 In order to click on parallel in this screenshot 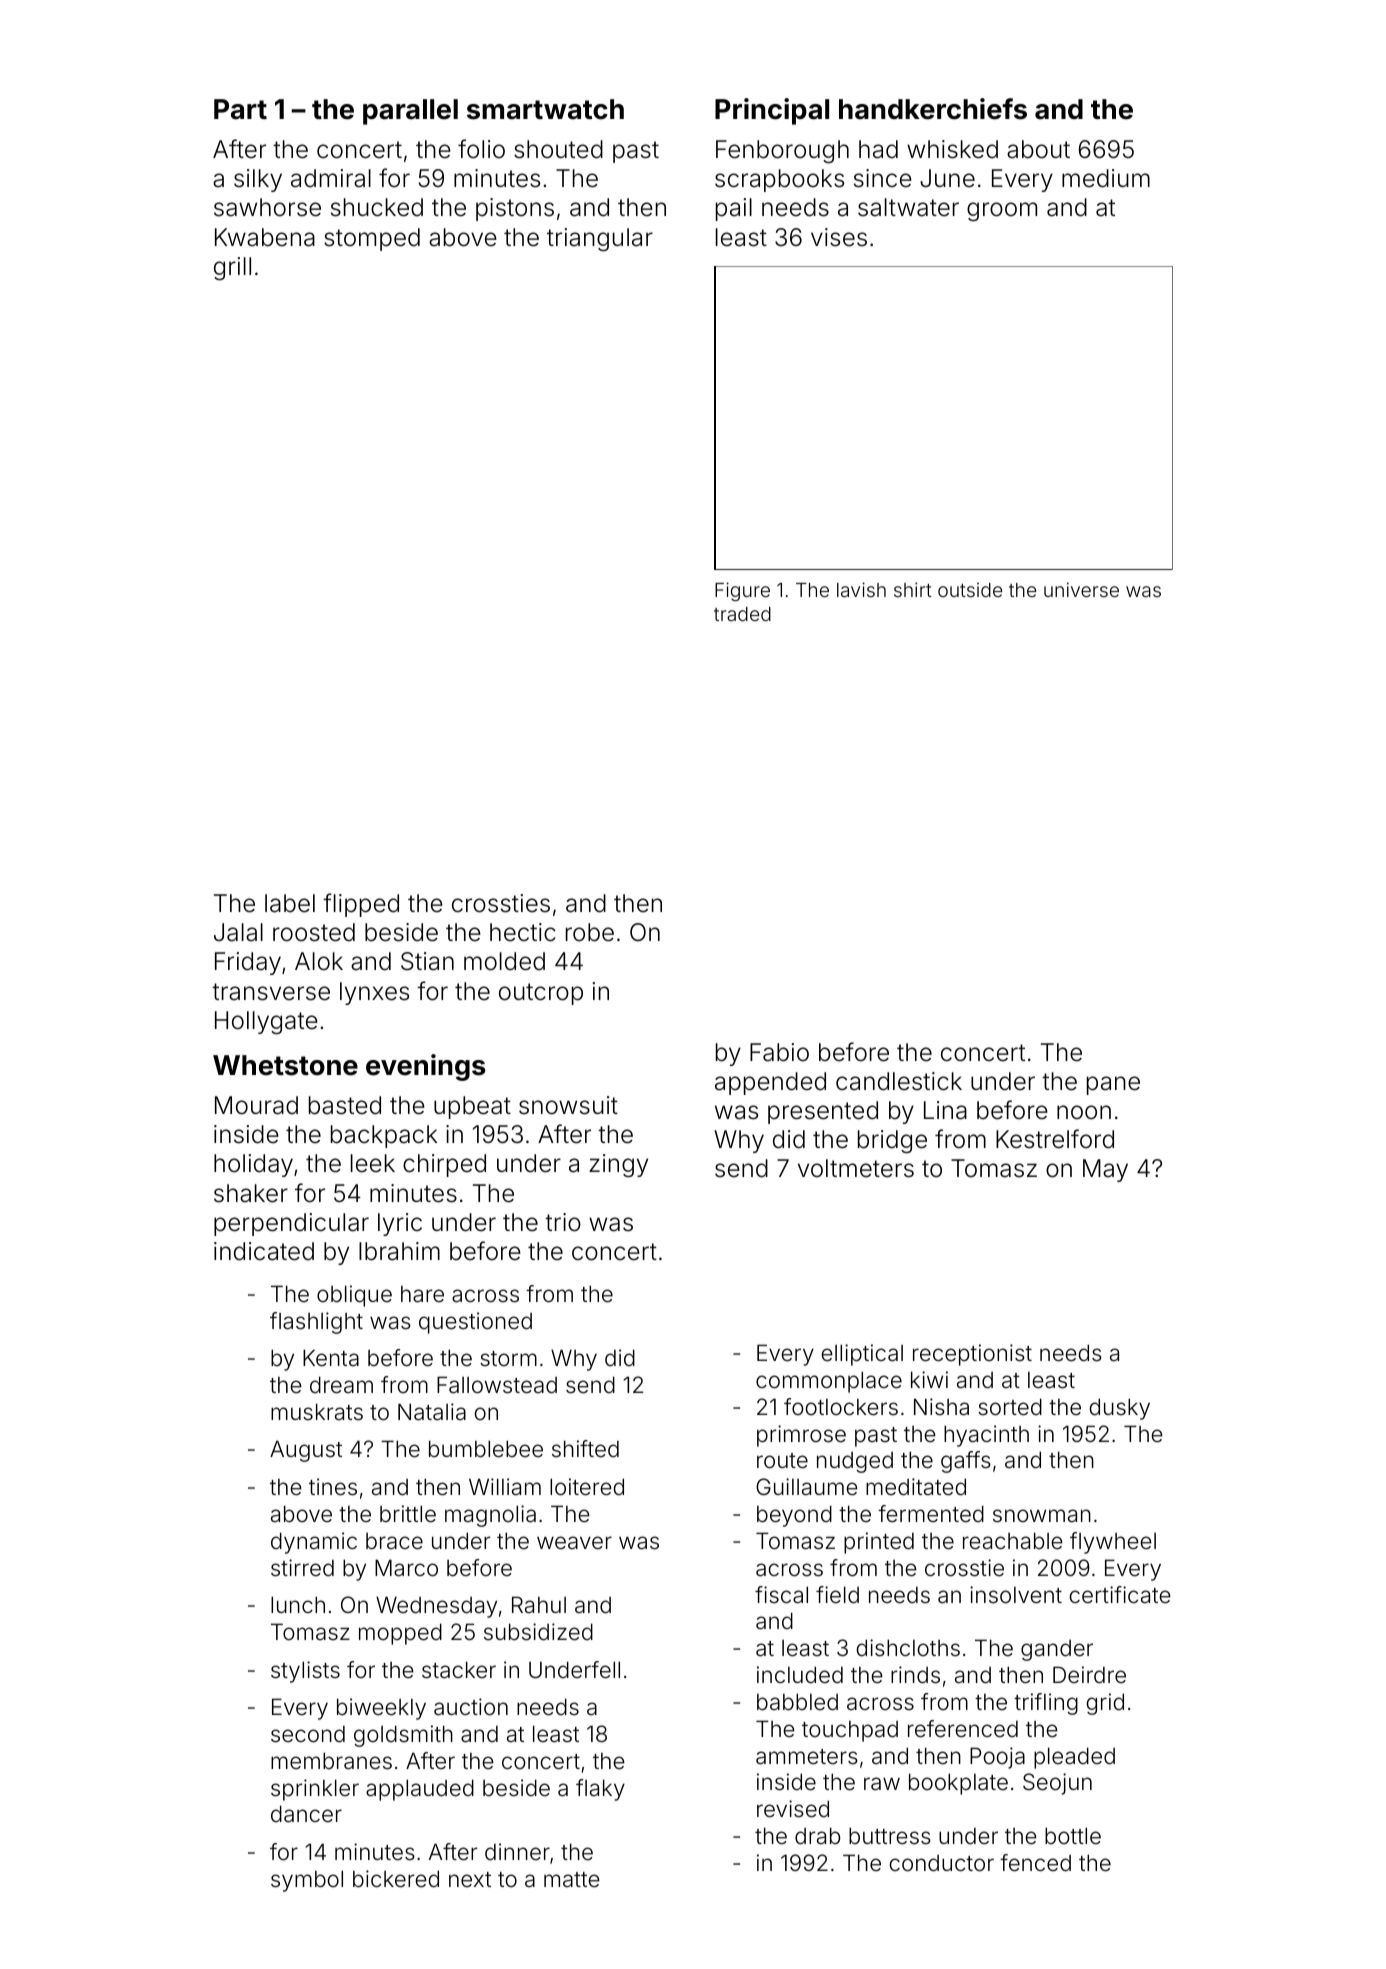, I will do `click(410, 112)`.
